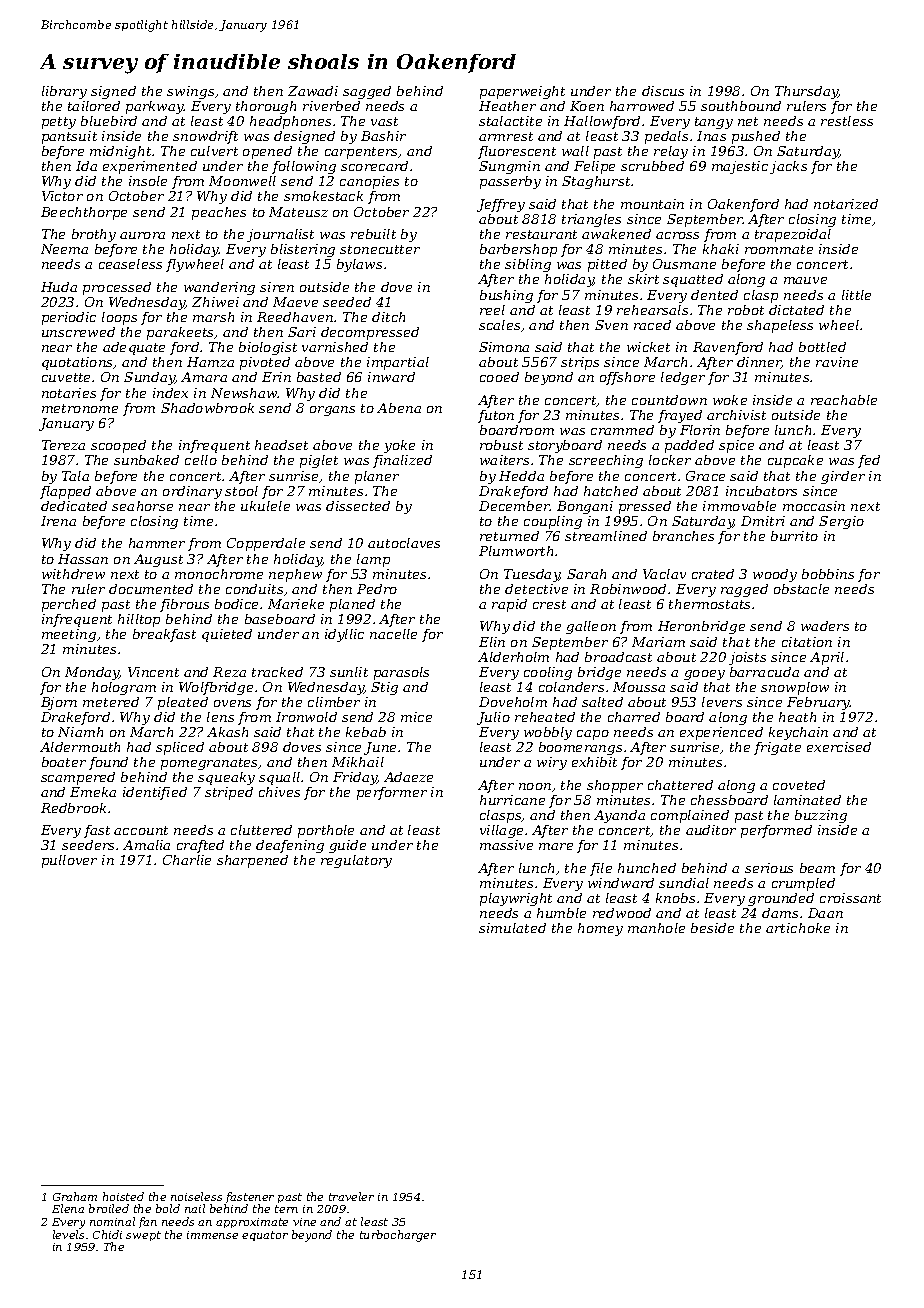  I want to click on brothy, so click(94, 235).
